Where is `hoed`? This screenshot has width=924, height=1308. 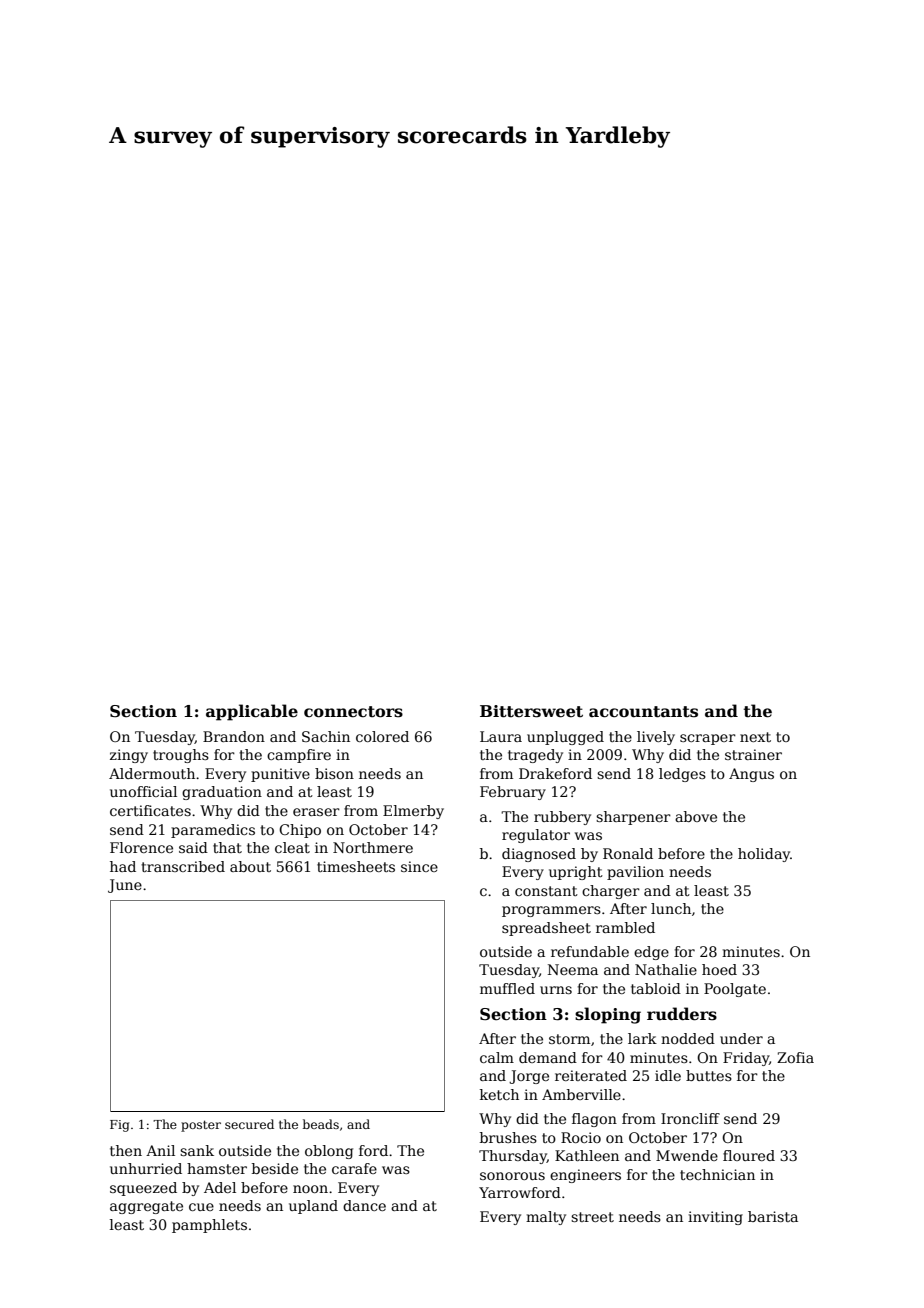
hoed is located at coordinates (719, 969).
